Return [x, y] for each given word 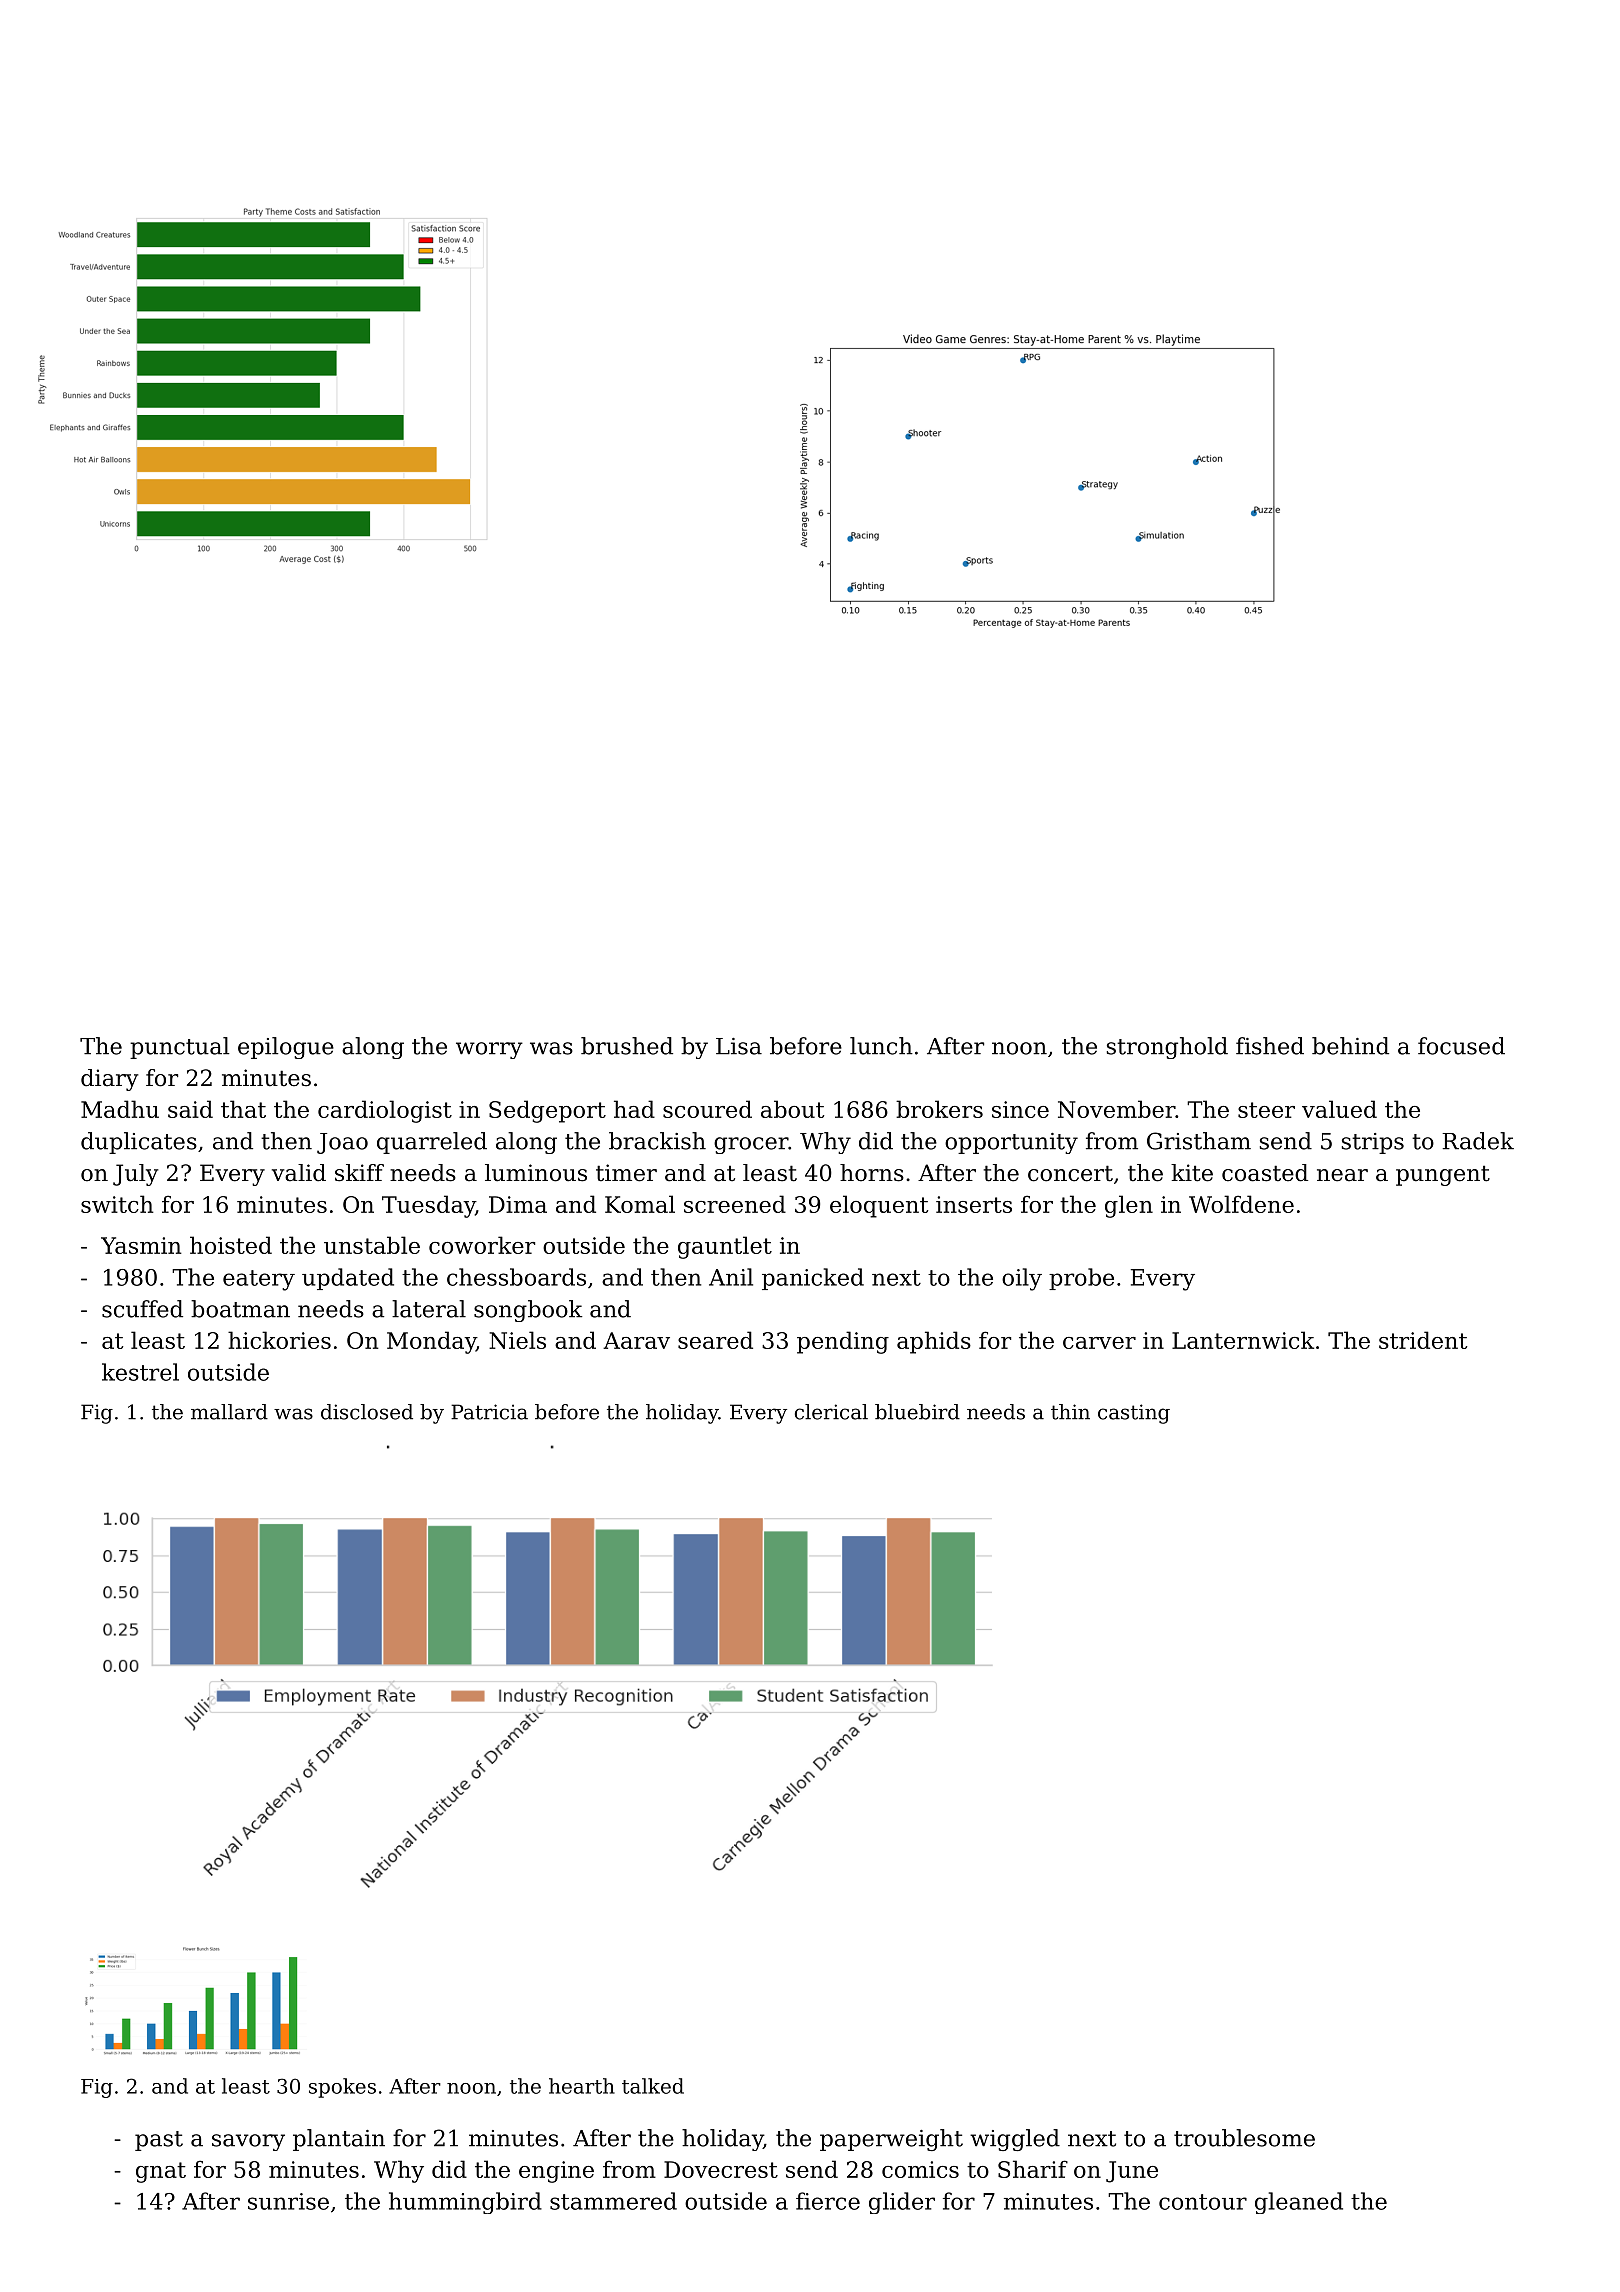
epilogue [286, 1048]
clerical [831, 1412]
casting [1134, 1414]
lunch [881, 1046]
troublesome [1244, 2138]
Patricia [489, 1412]
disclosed [367, 1412]
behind [1350, 1046]
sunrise [288, 2201]
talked [653, 2086]
